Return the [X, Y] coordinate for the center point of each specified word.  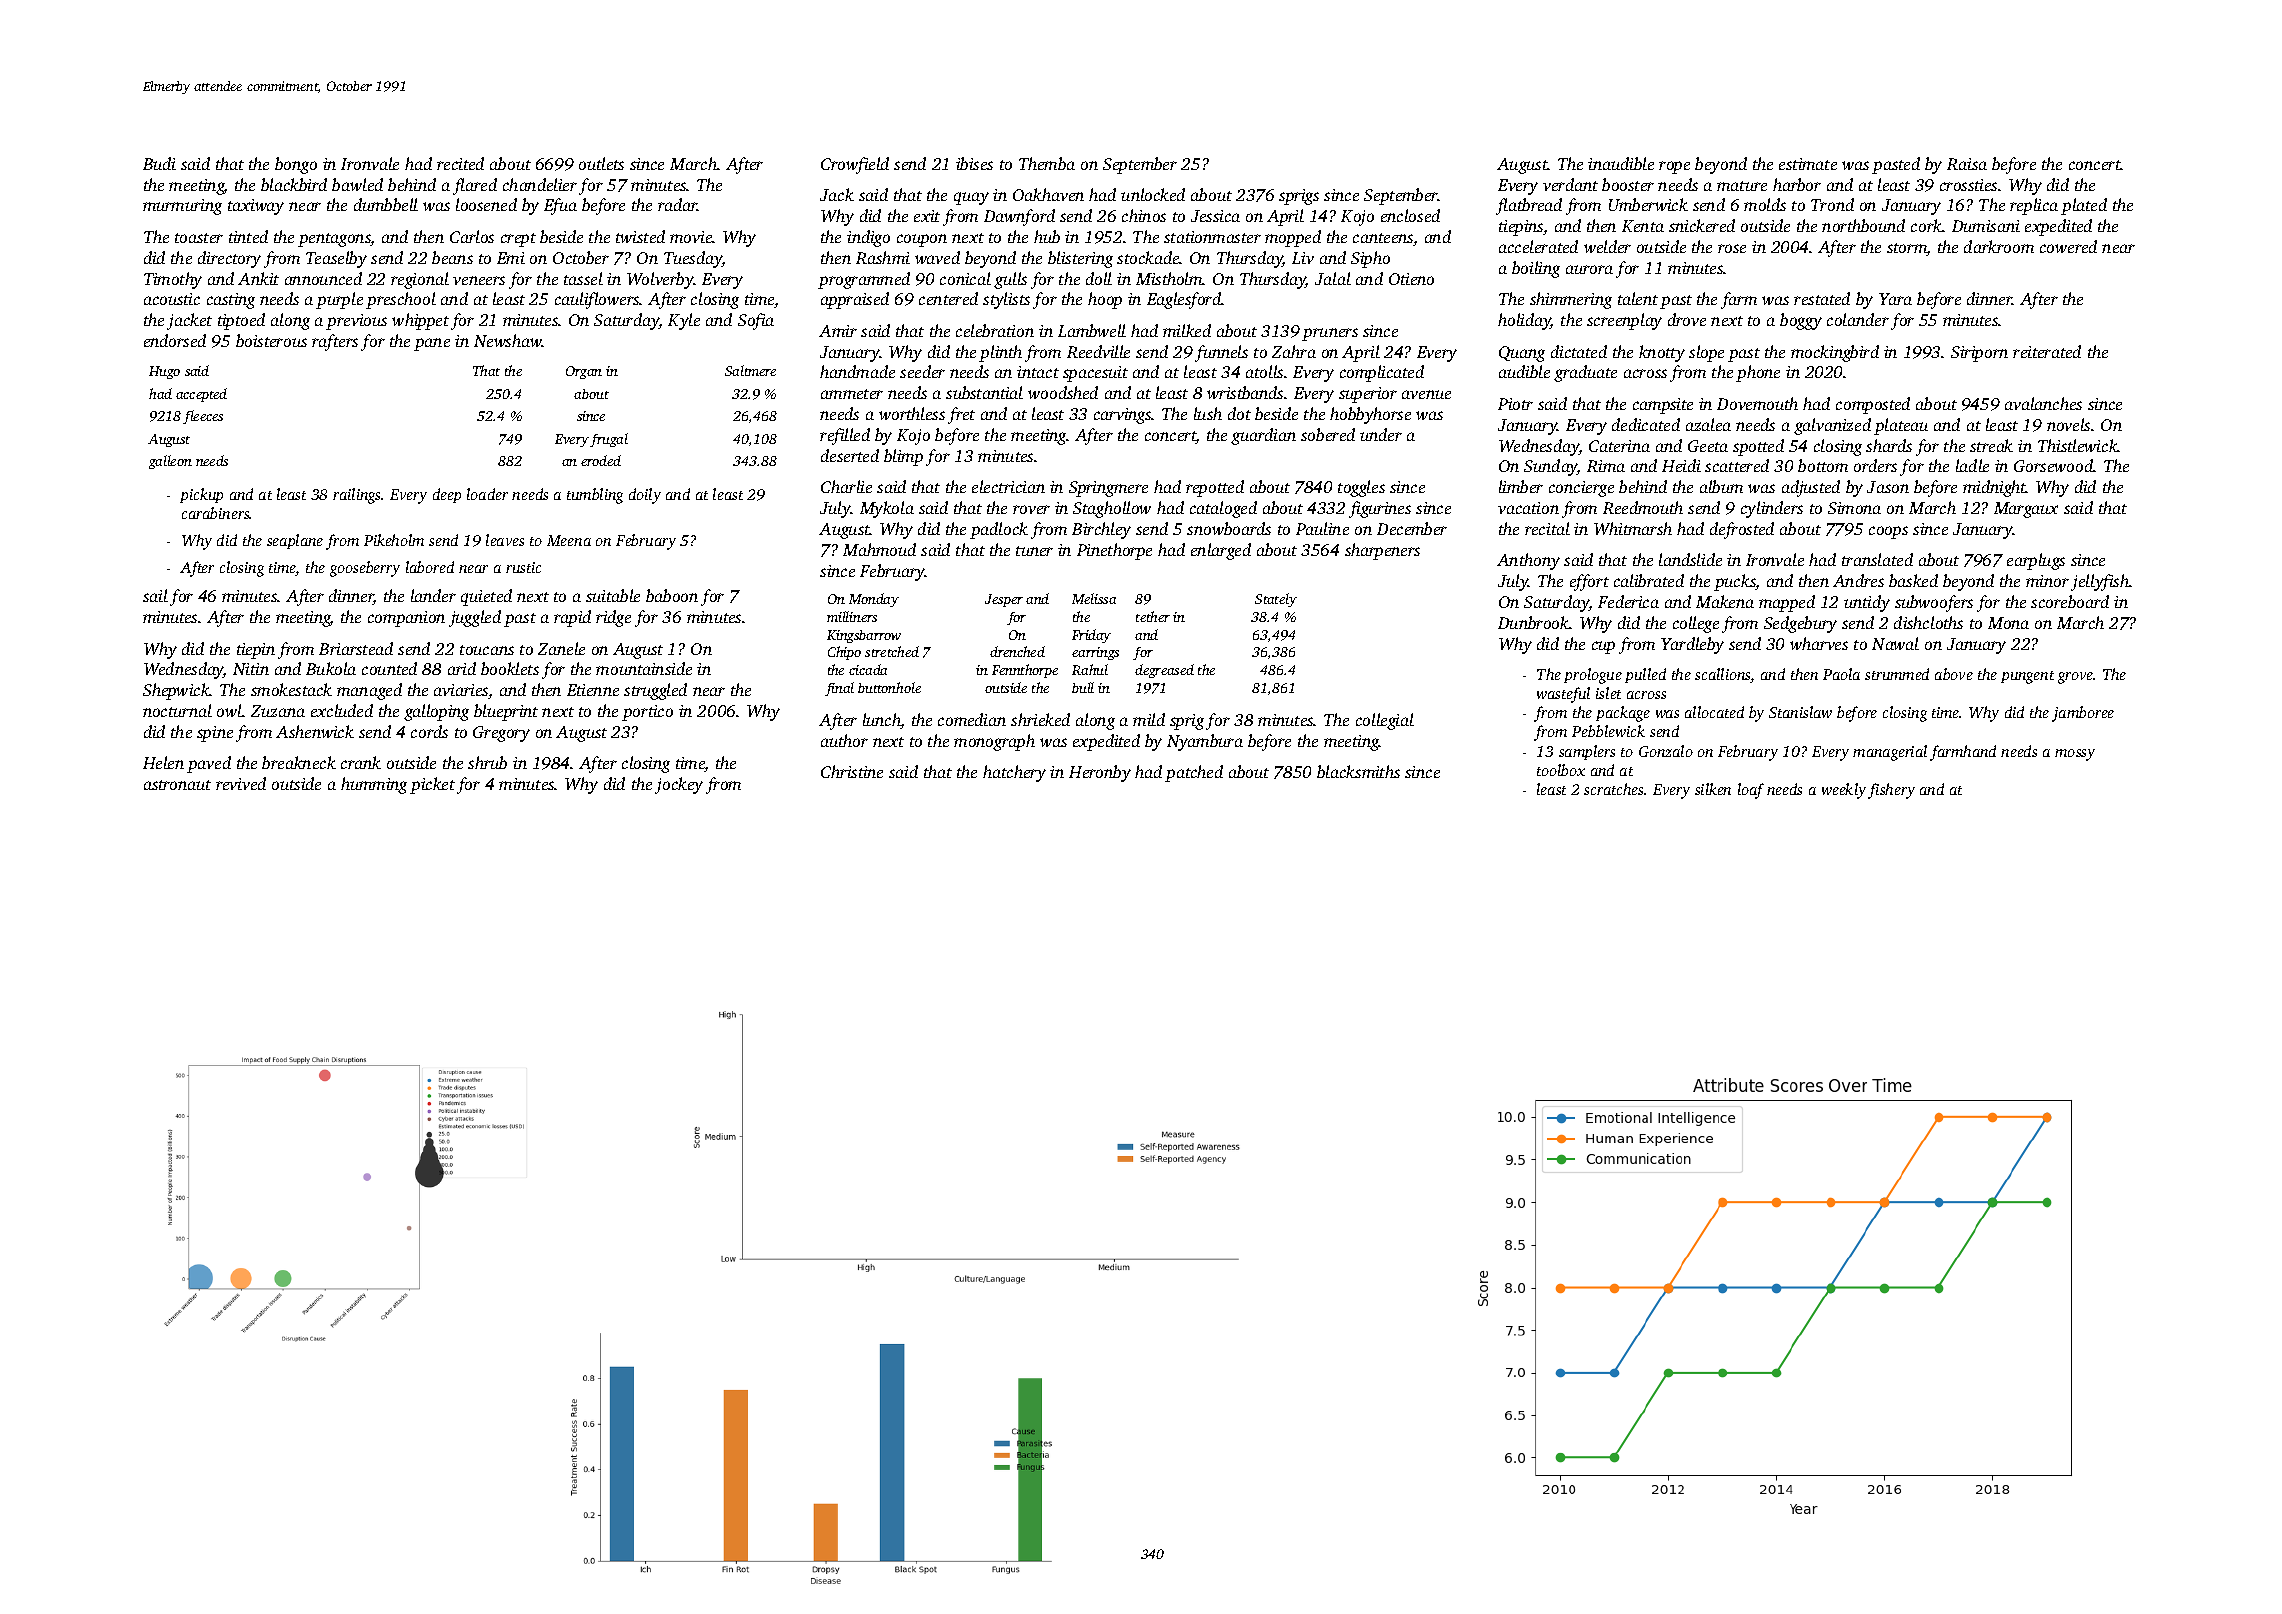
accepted [201, 395]
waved [937, 257]
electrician [1008, 486]
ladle [1972, 465]
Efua [560, 206]
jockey [679, 785]
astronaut [177, 785]
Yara [1895, 299]
